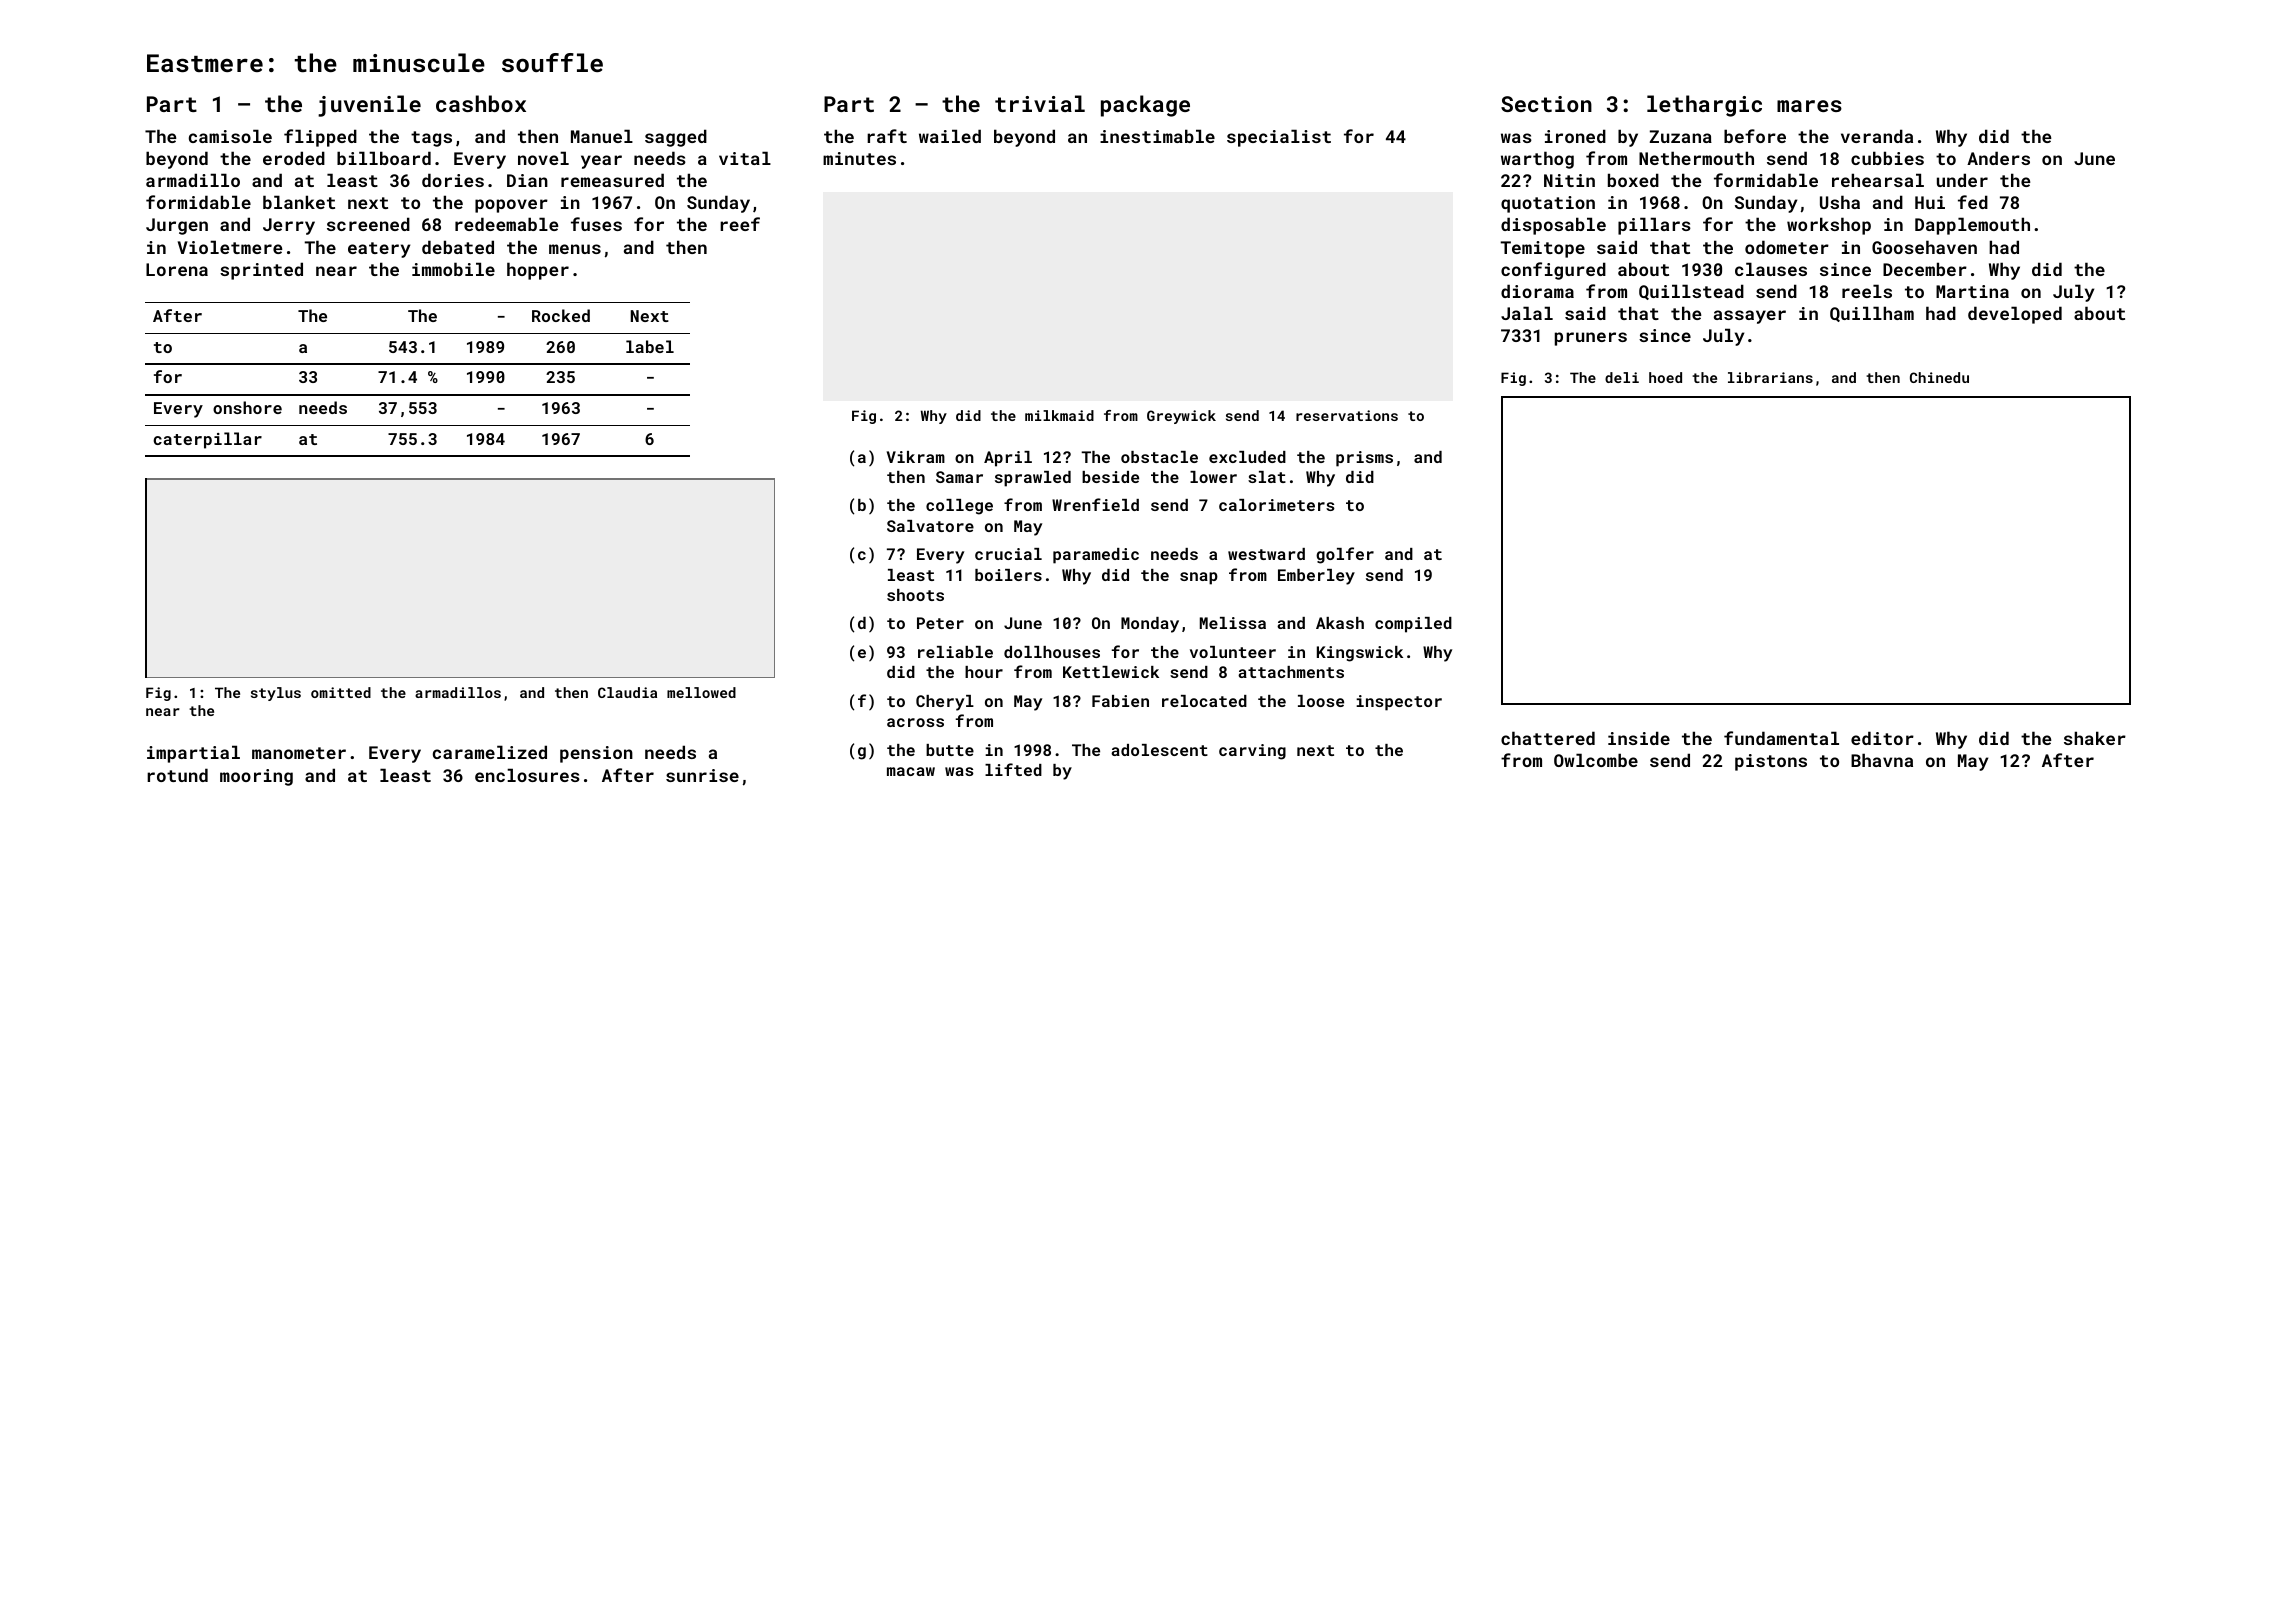 This screenshot has height=1610, width=2276. What do you see at coordinates (207, 440) in the screenshot?
I see `caterpillar` at bounding box center [207, 440].
